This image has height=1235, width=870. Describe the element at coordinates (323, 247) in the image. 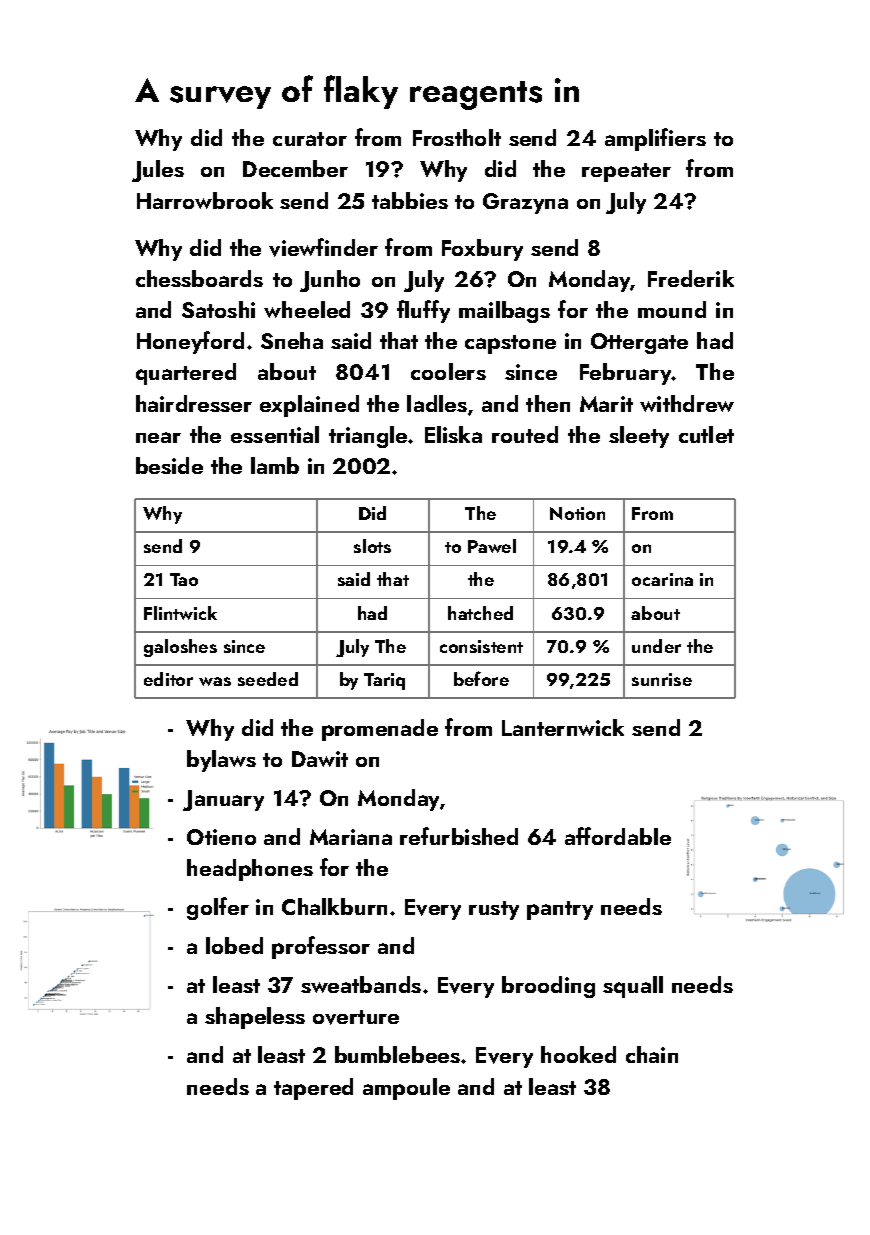

I see `viewfinder` at that location.
